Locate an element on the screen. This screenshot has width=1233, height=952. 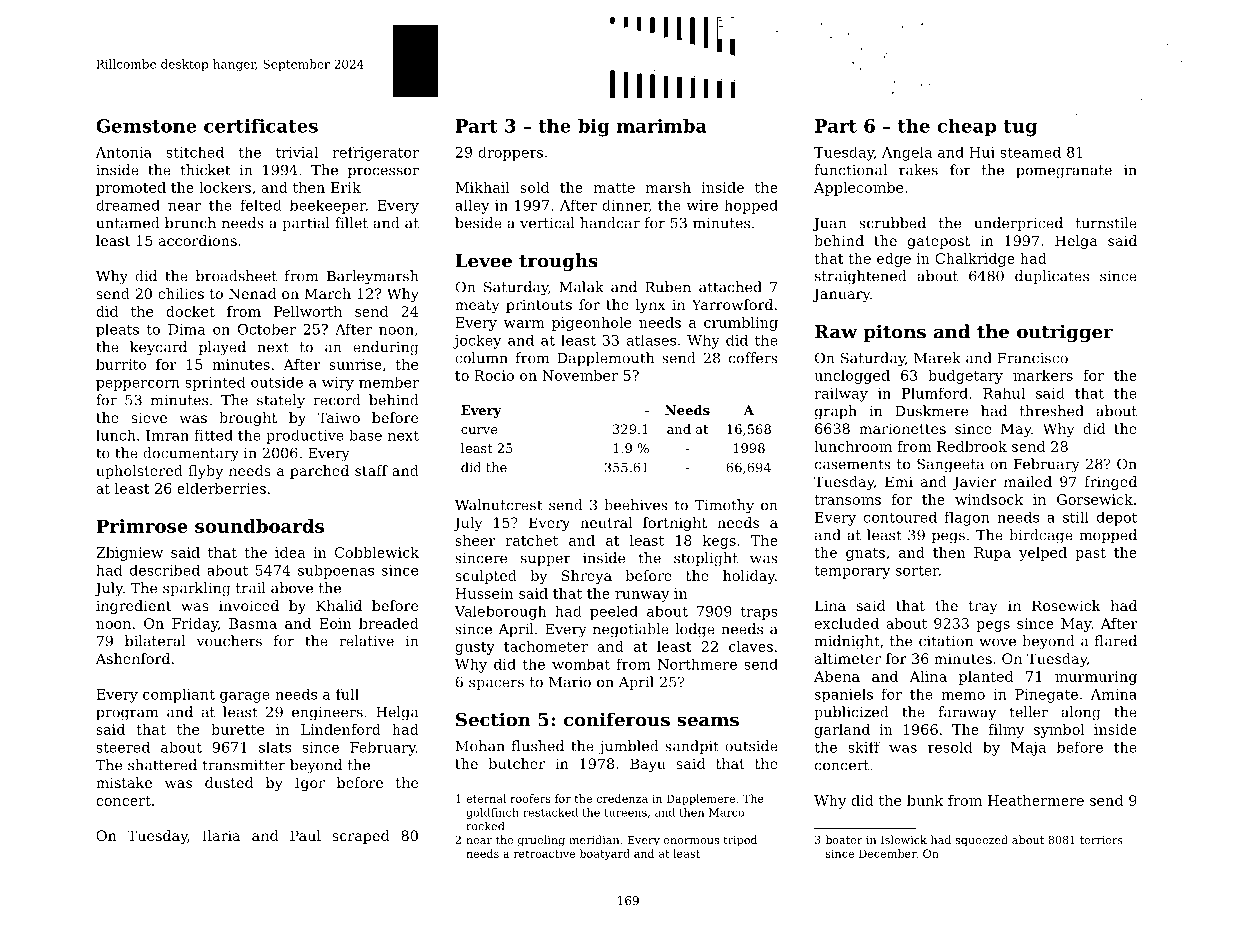
coniferous is located at coordinates (617, 719).
